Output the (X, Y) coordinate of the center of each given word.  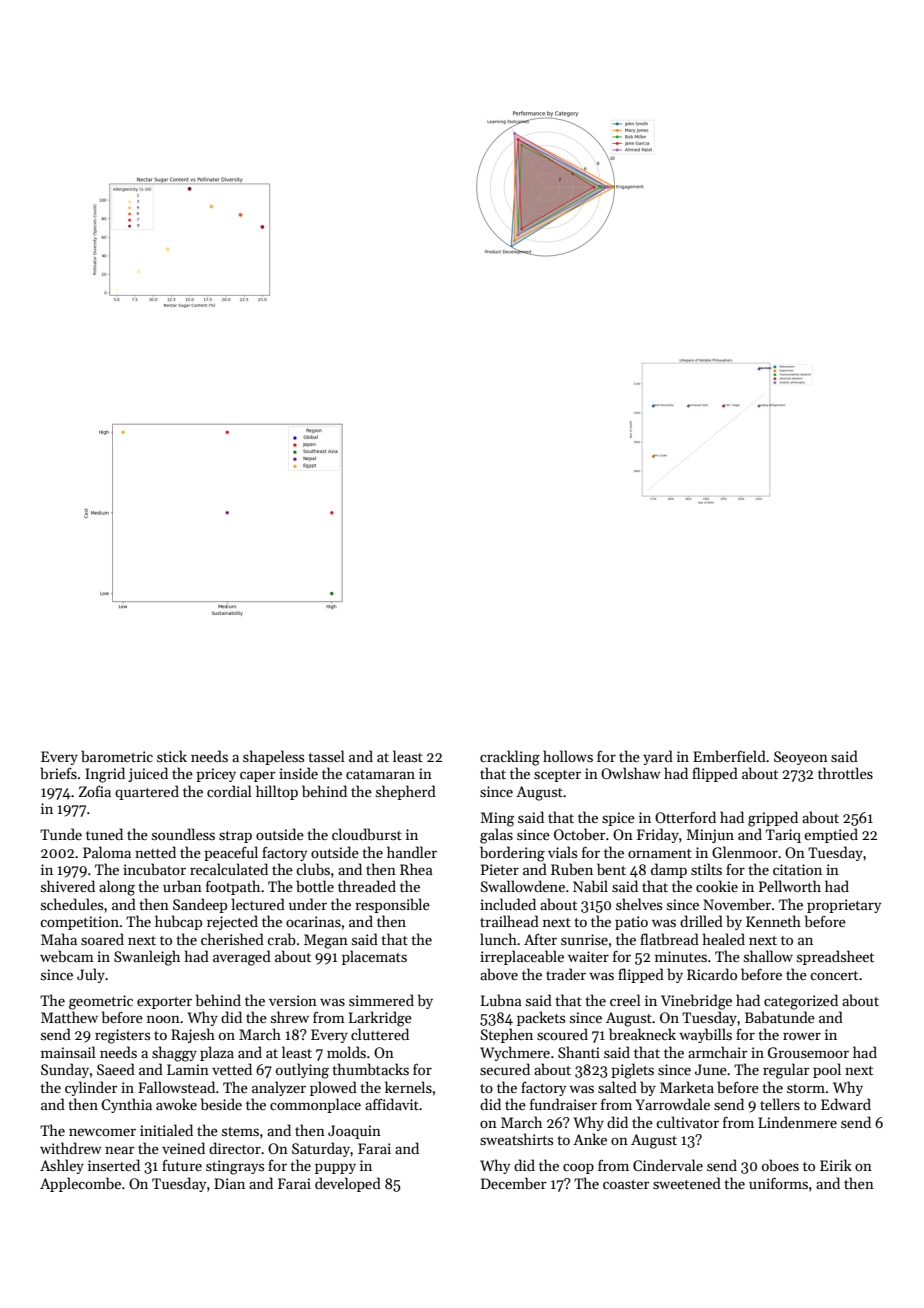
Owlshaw (631, 773)
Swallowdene (523, 886)
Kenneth (773, 921)
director (235, 1148)
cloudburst (367, 834)
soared (102, 939)
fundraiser (563, 1104)
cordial (229, 791)
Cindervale (668, 1165)
